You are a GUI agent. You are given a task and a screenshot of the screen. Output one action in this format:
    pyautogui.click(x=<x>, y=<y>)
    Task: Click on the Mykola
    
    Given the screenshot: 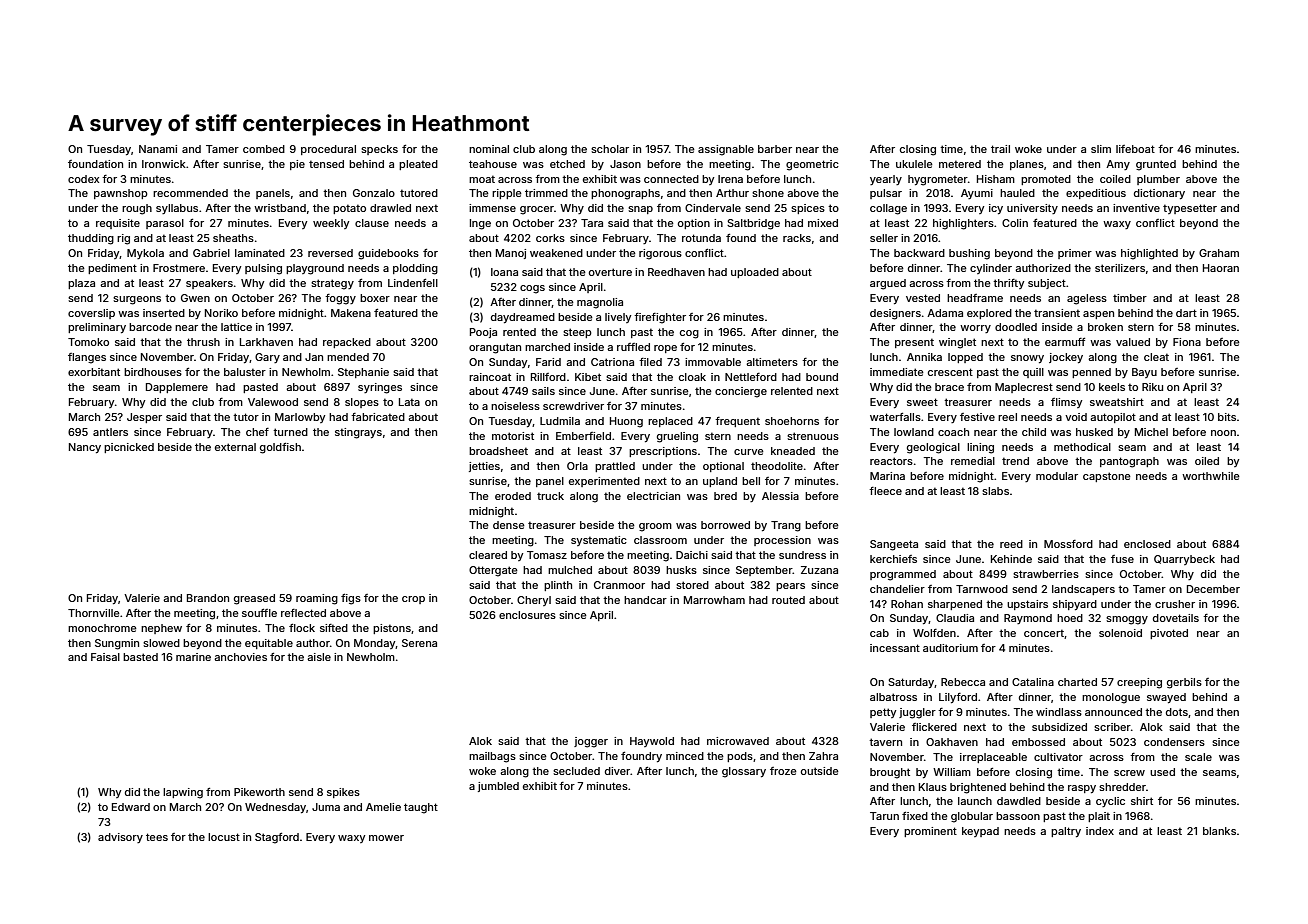 What is the action you would take?
    pyautogui.click(x=145, y=254)
